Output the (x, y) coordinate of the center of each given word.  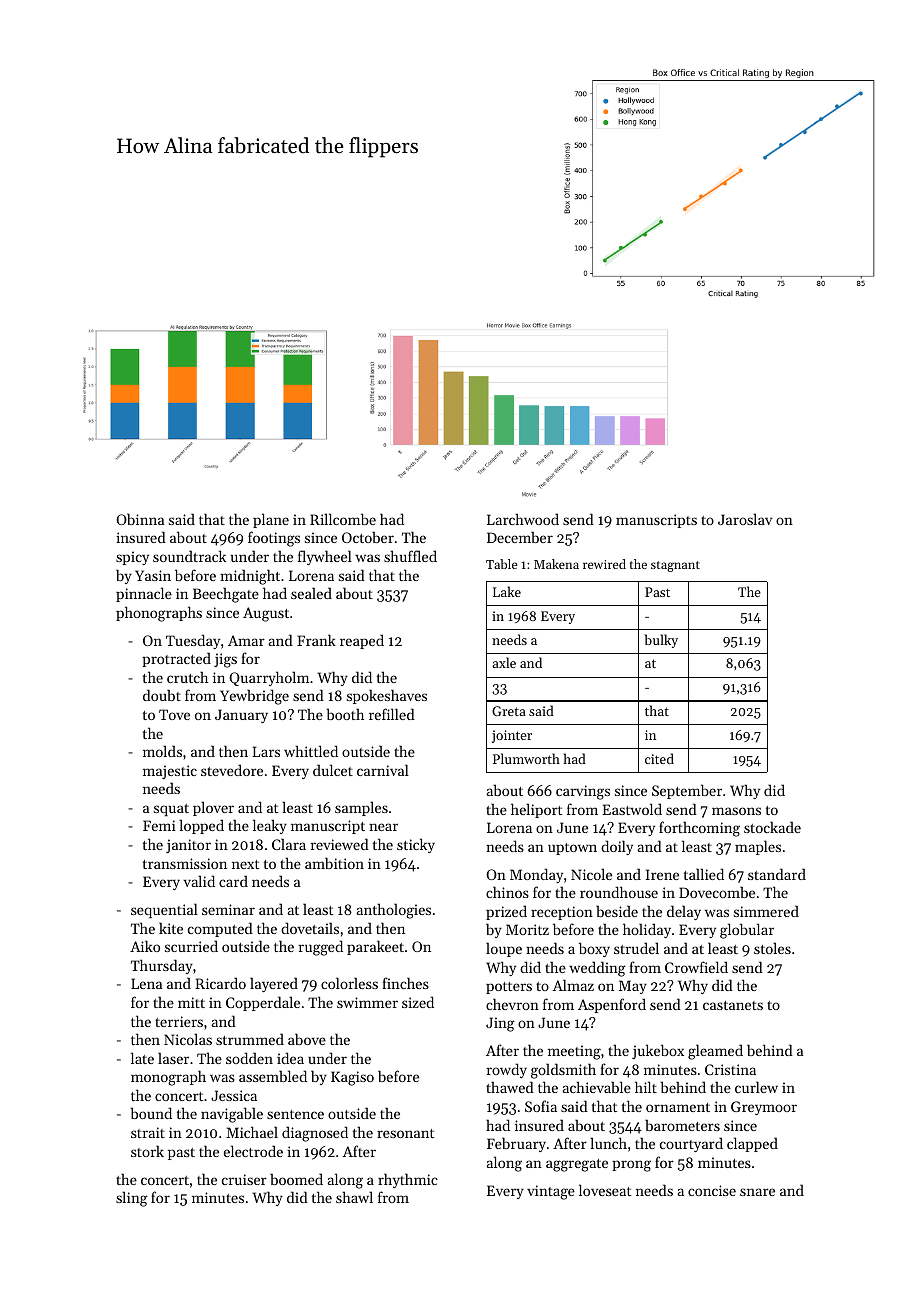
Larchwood (523, 519)
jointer (512, 736)
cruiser (244, 1179)
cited (659, 758)
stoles (772, 948)
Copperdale (263, 1003)
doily (617, 847)
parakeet (375, 947)
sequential (164, 910)
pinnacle (144, 594)
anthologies (393, 911)
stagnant (675, 566)
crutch (187, 677)
